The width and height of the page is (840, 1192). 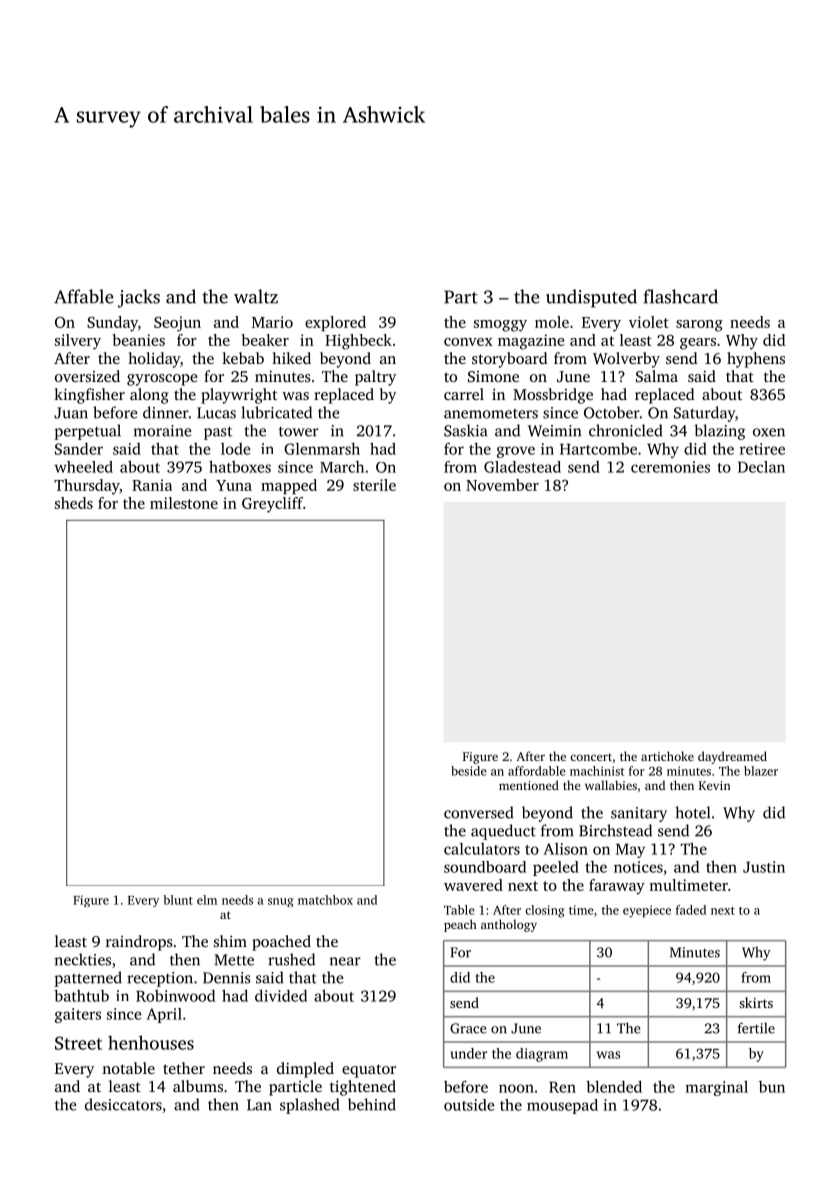 I want to click on desiccators, so click(x=123, y=1104).
